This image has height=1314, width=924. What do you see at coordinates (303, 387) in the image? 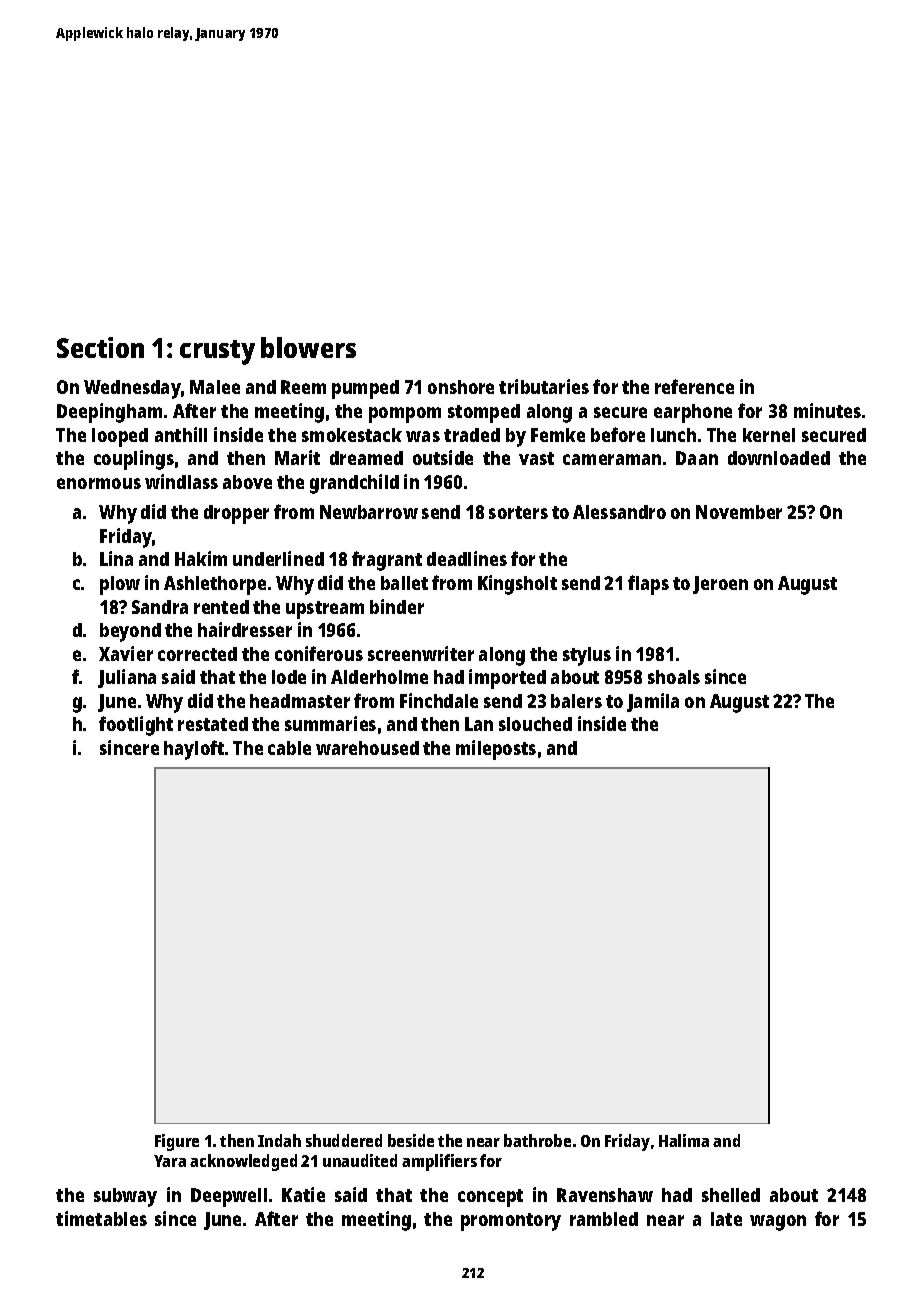
I see `Reem` at bounding box center [303, 387].
